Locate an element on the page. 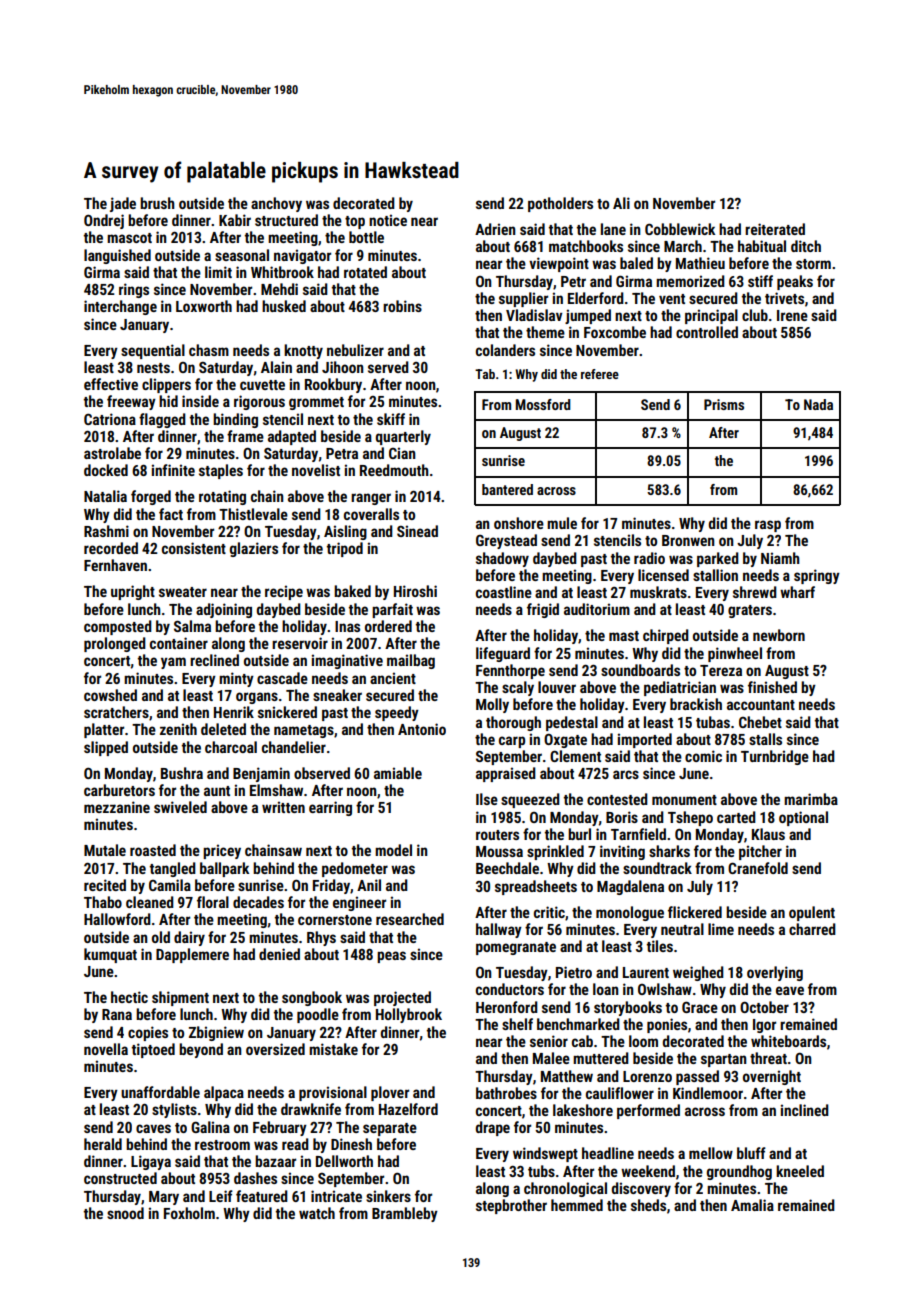  monument is located at coordinates (684, 800).
